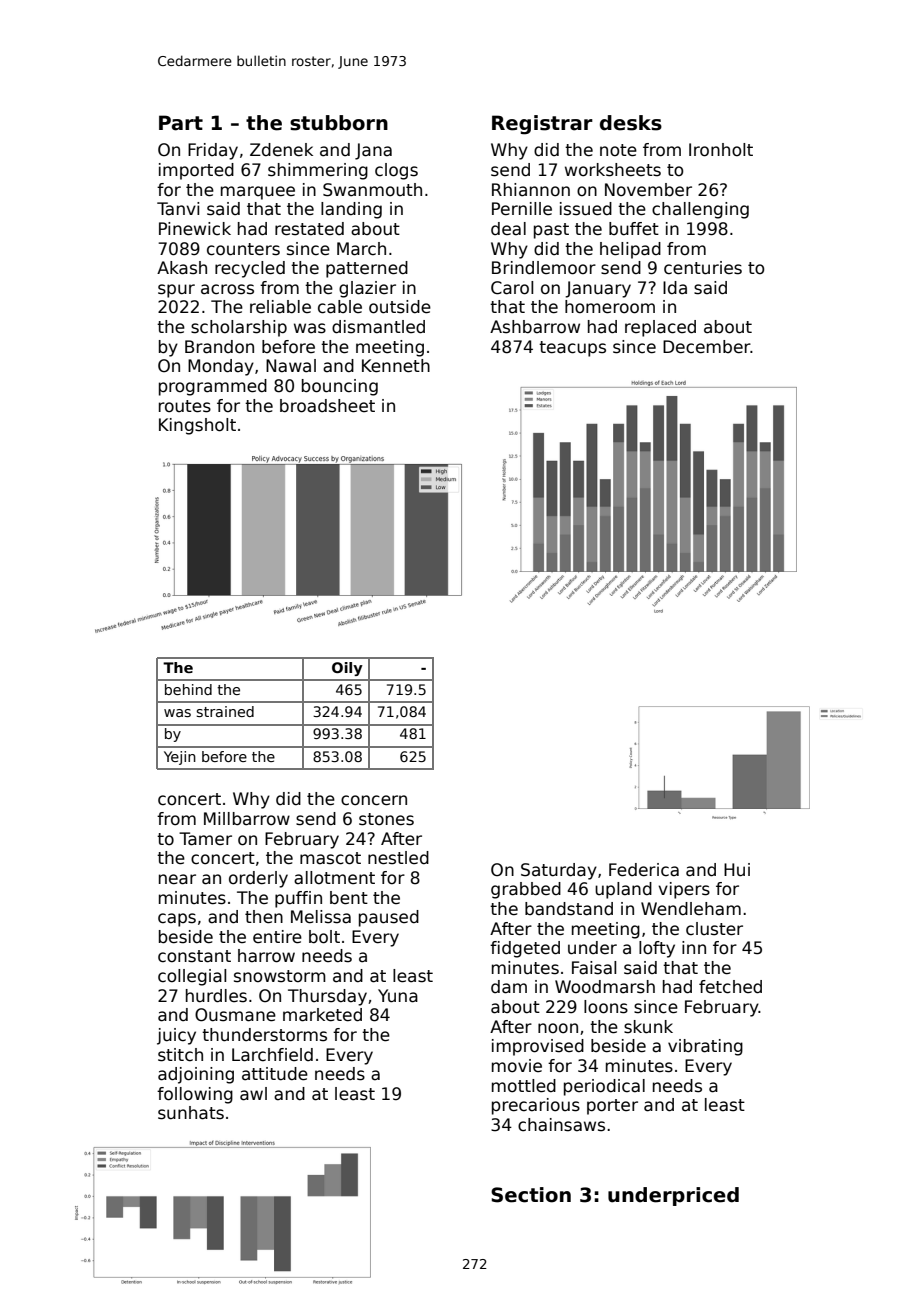 Image resolution: width=924 pixels, height=1311 pixels. What do you see at coordinates (188, 689) in the screenshot?
I see `behind` at bounding box center [188, 689].
